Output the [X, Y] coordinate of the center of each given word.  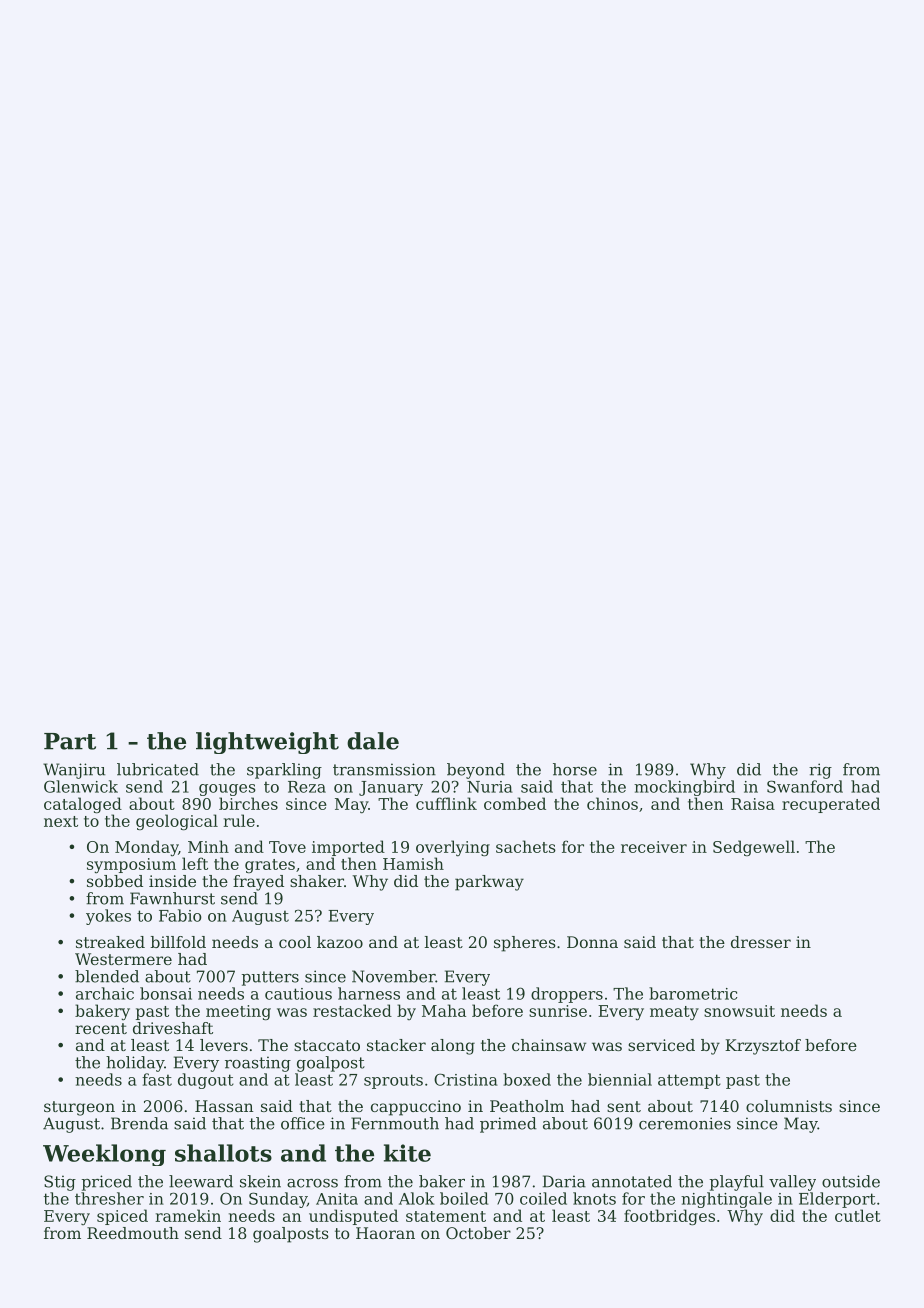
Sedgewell [754, 848]
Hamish [413, 863]
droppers [567, 995]
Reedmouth [133, 1233]
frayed [258, 883]
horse [575, 769]
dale [373, 741]
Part [70, 741]
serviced [661, 1045]
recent [101, 1028]
